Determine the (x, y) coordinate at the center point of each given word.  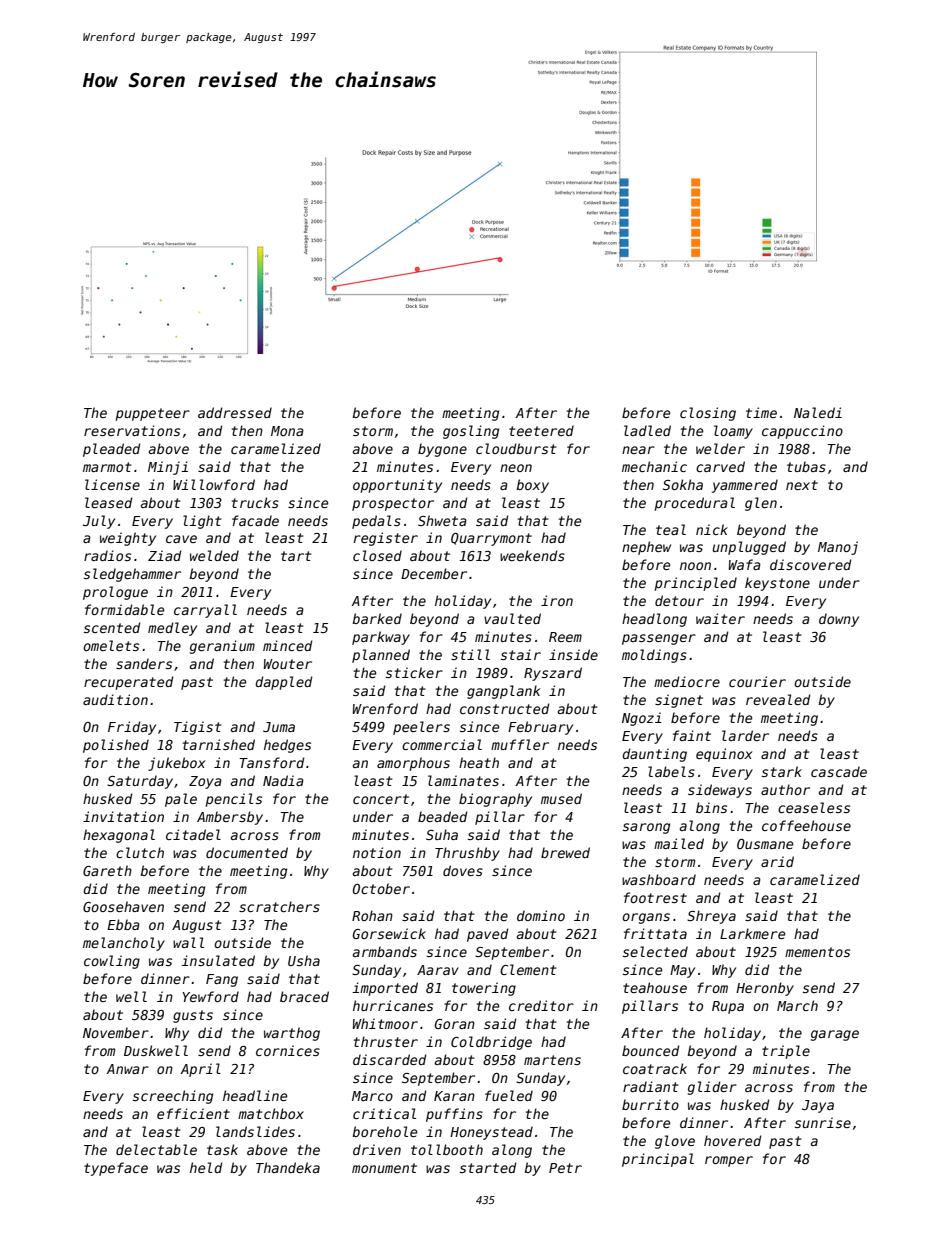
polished (116, 746)
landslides (255, 1131)
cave (181, 539)
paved (487, 935)
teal (671, 529)
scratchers (279, 906)
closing (708, 414)
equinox (724, 755)
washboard (659, 879)
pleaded (111, 450)
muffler (520, 744)
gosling (471, 432)
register (386, 539)
